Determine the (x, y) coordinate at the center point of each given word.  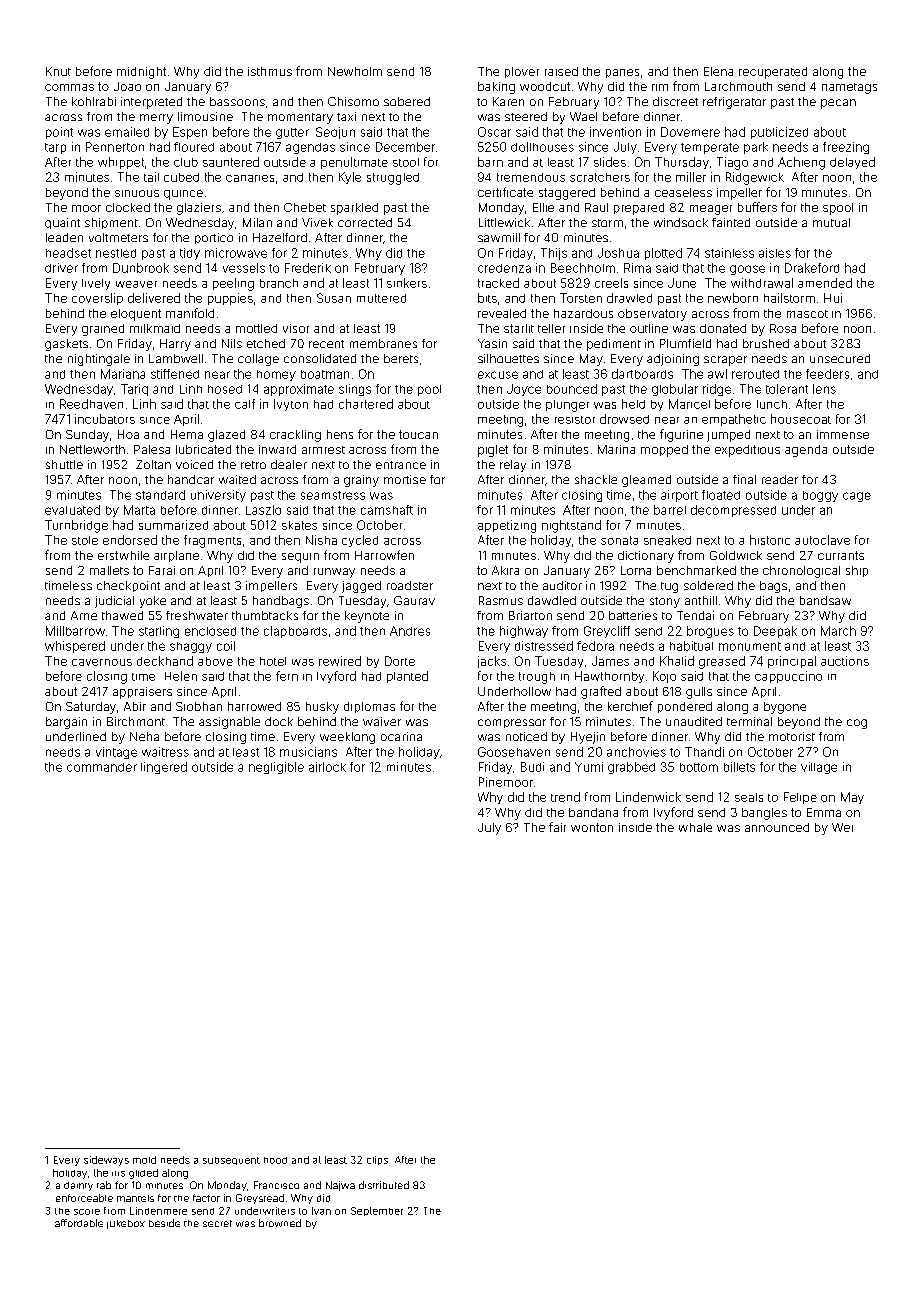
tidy (190, 254)
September (377, 1211)
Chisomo (353, 101)
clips (377, 1160)
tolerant (787, 389)
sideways (106, 1161)
